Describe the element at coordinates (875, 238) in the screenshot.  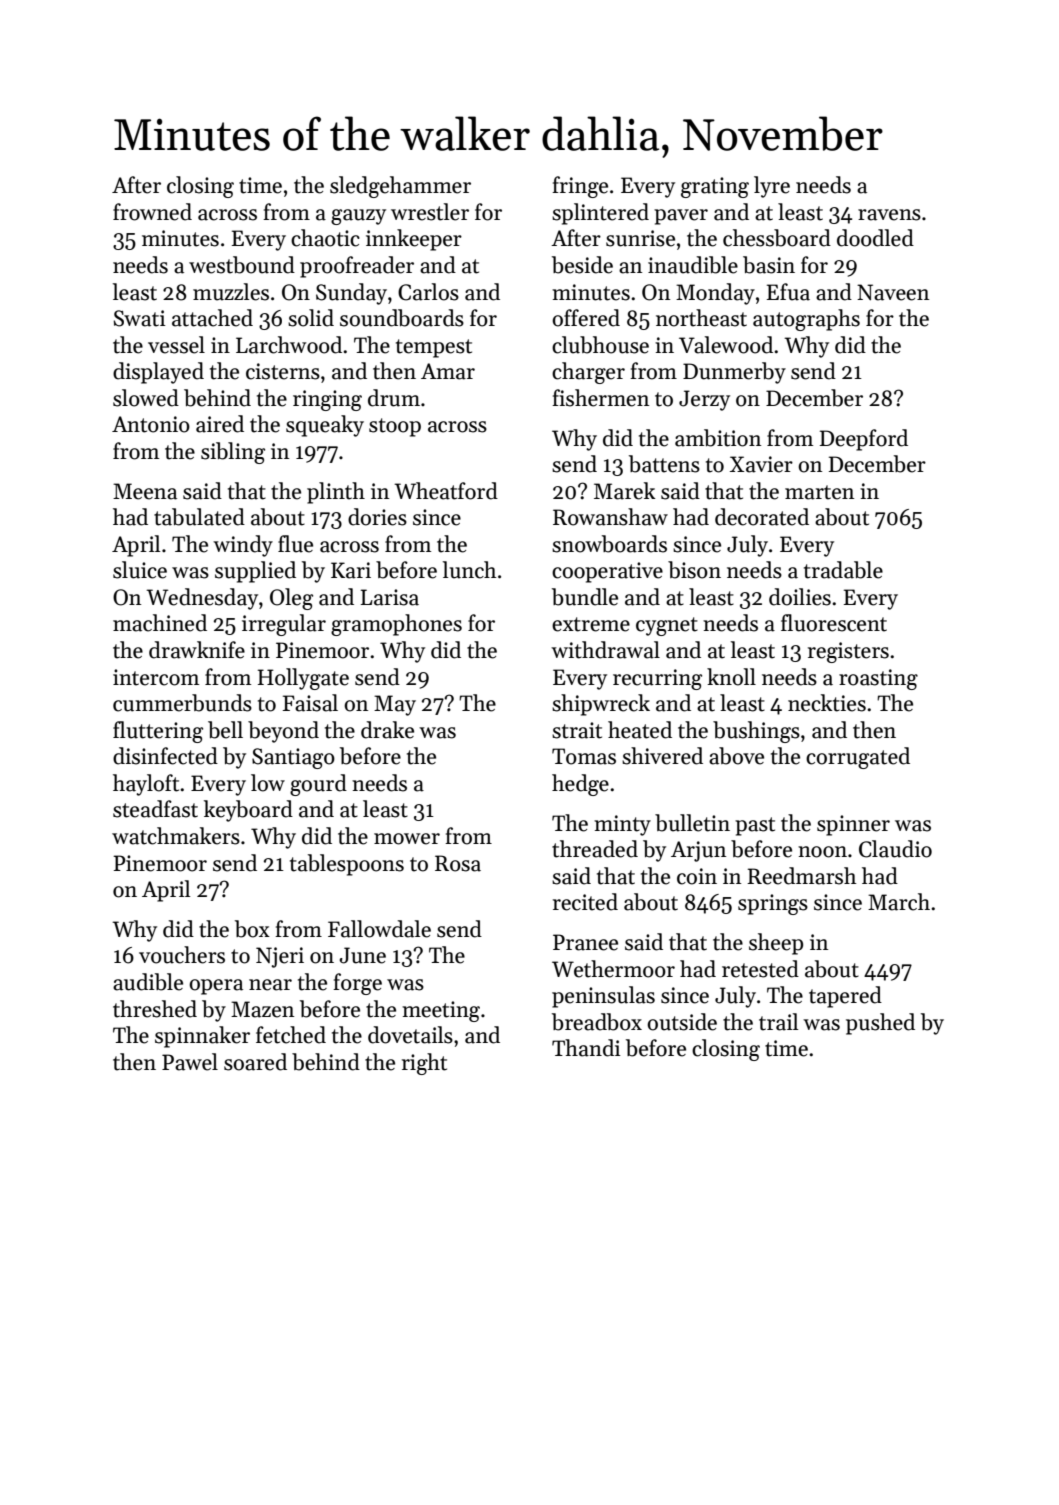
I see `doodled` at that location.
